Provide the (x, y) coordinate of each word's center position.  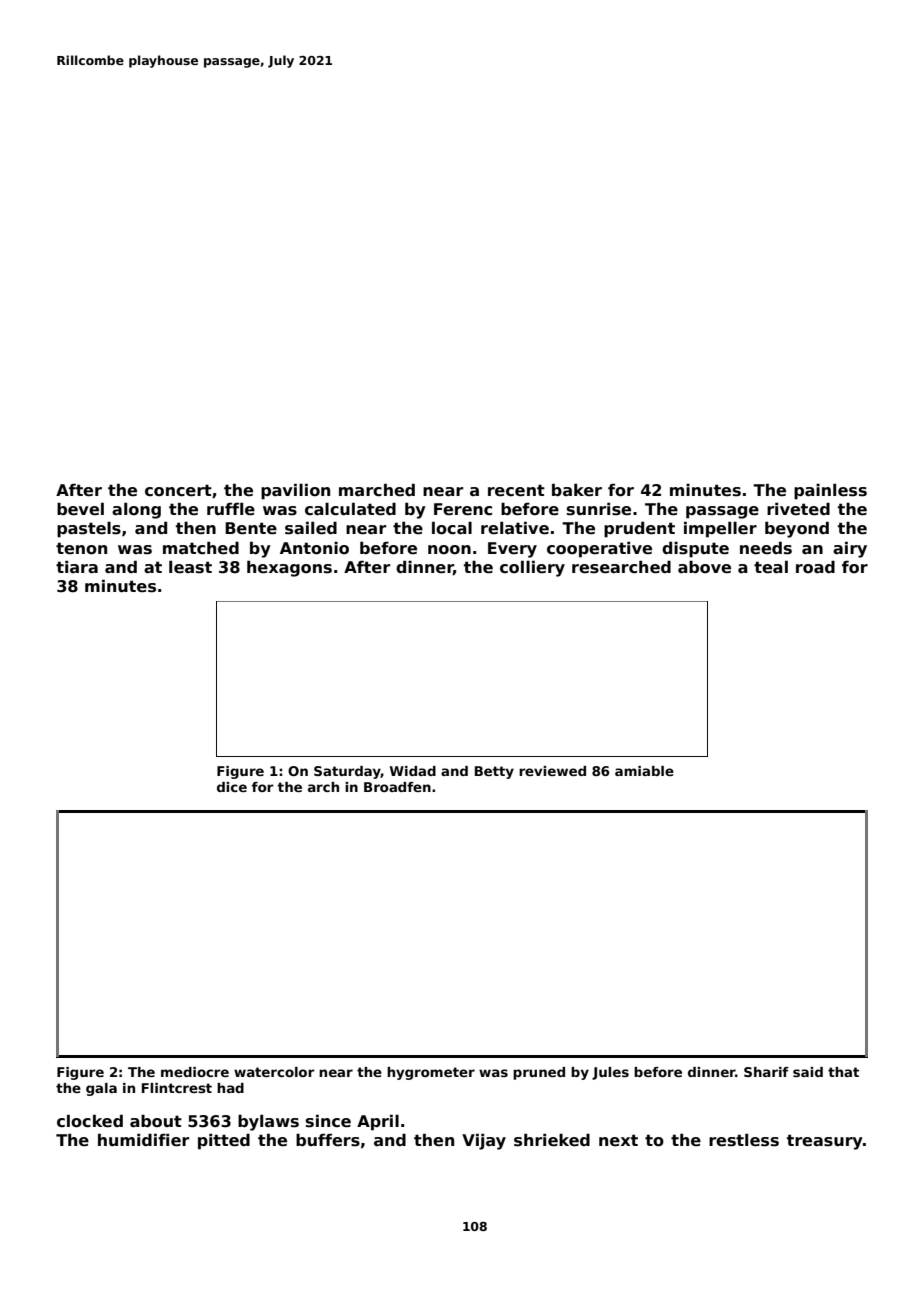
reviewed (552, 771)
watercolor (274, 1072)
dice (232, 787)
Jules (610, 1073)
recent (516, 490)
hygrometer (431, 1073)
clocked (90, 1121)
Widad (413, 771)
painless (830, 491)
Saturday (347, 772)
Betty (494, 772)
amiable (644, 771)
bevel (80, 509)
